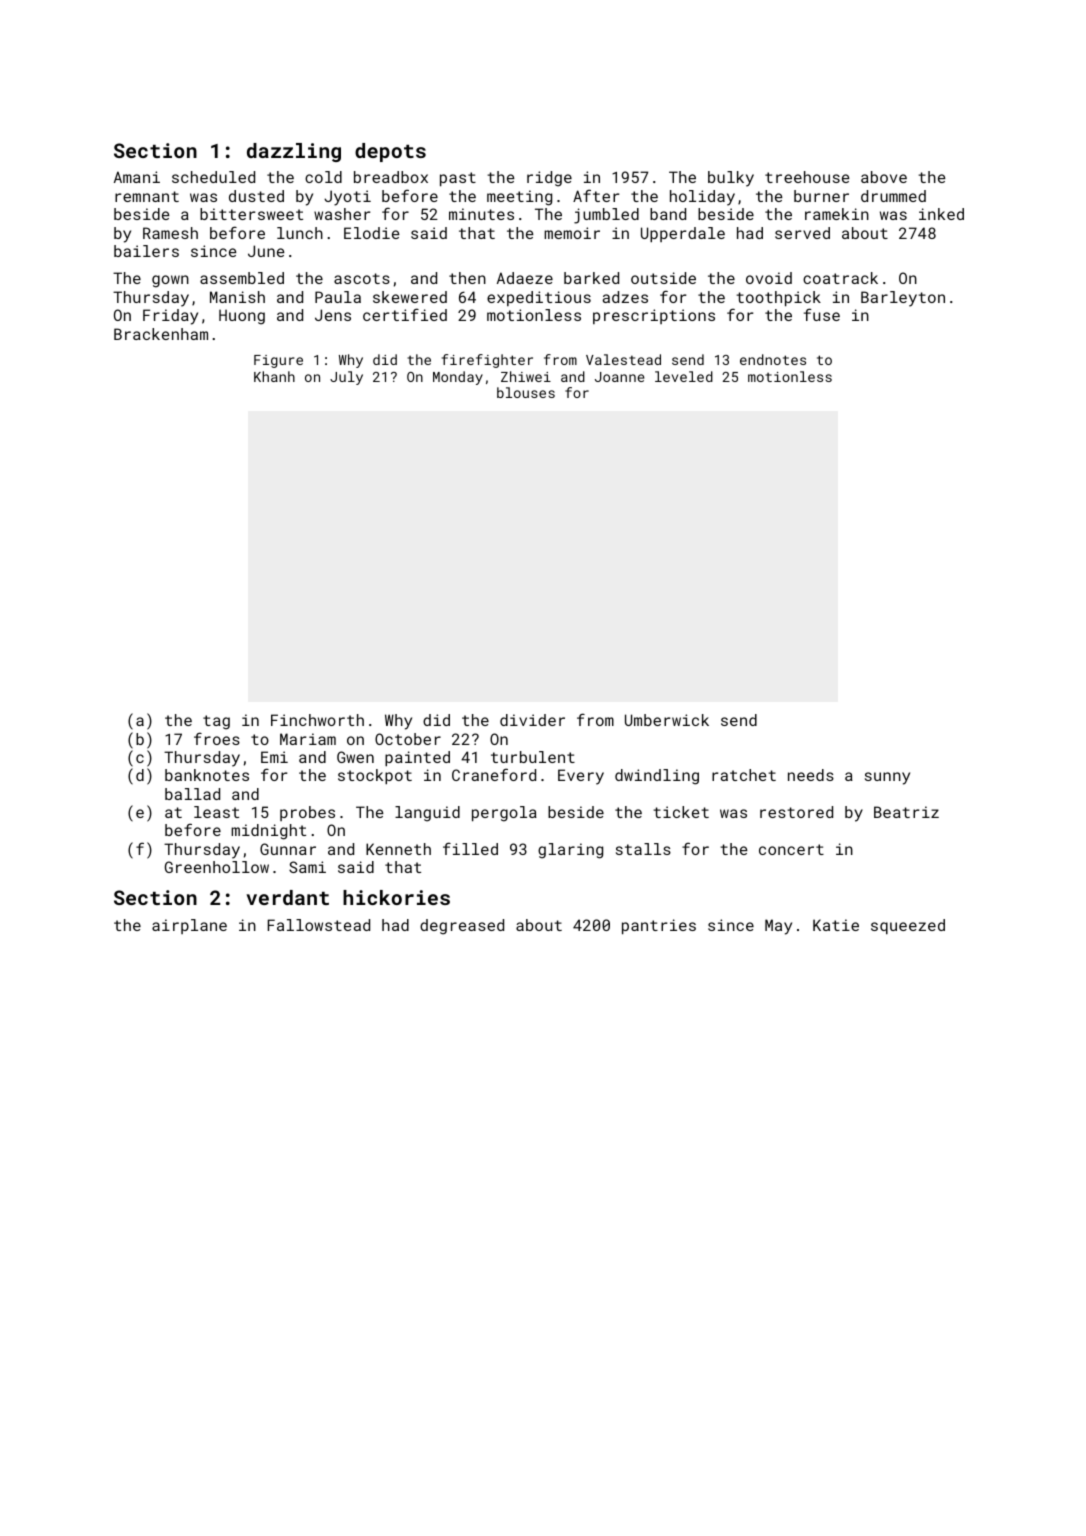  Describe the element at coordinates (532, 720) in the page. I see `divider` at that location.
